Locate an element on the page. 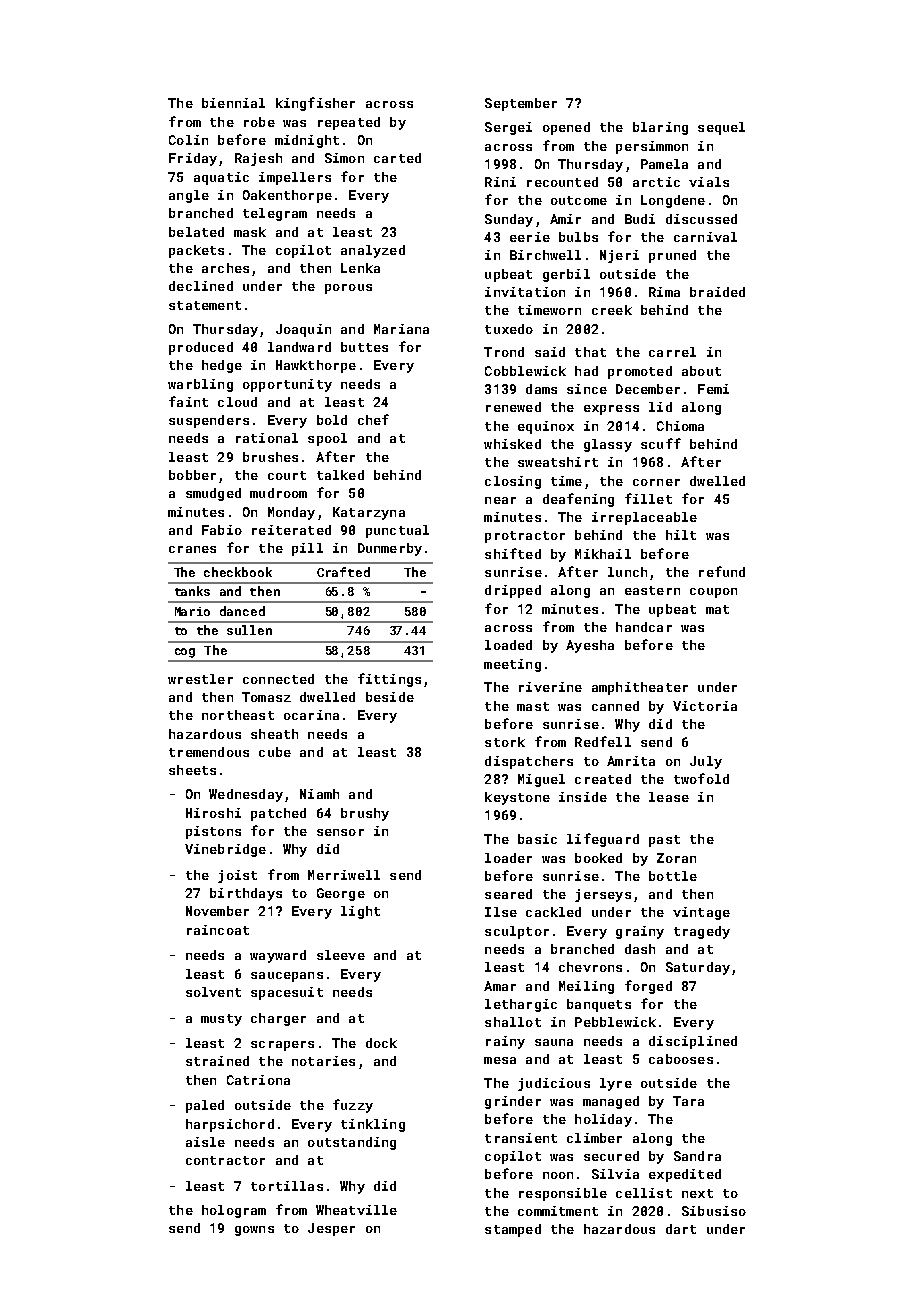  commitment is located at coordinates (558, 1211).
